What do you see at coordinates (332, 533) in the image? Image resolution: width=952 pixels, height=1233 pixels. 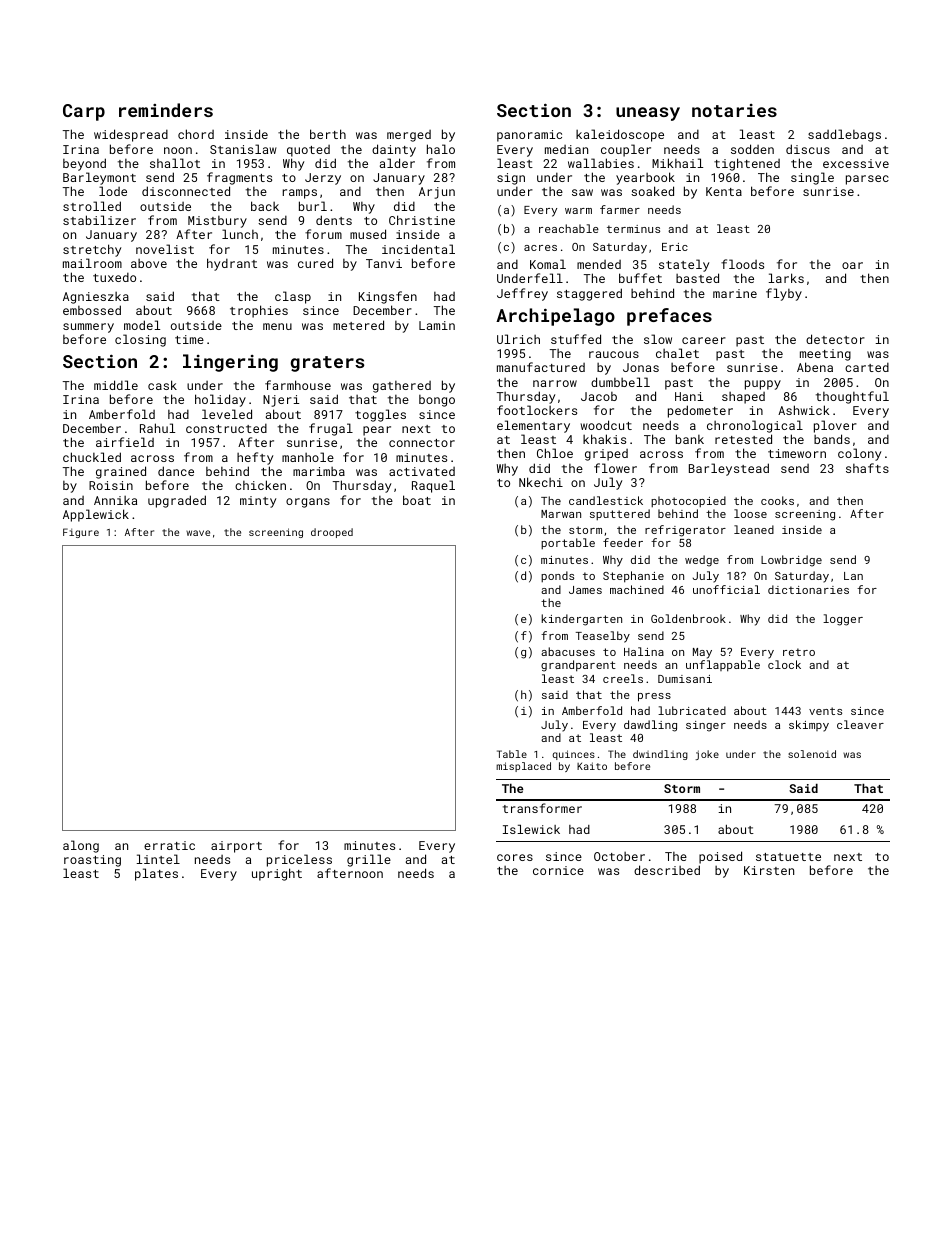 I see `drooped` at bounding box center [332, 533].
